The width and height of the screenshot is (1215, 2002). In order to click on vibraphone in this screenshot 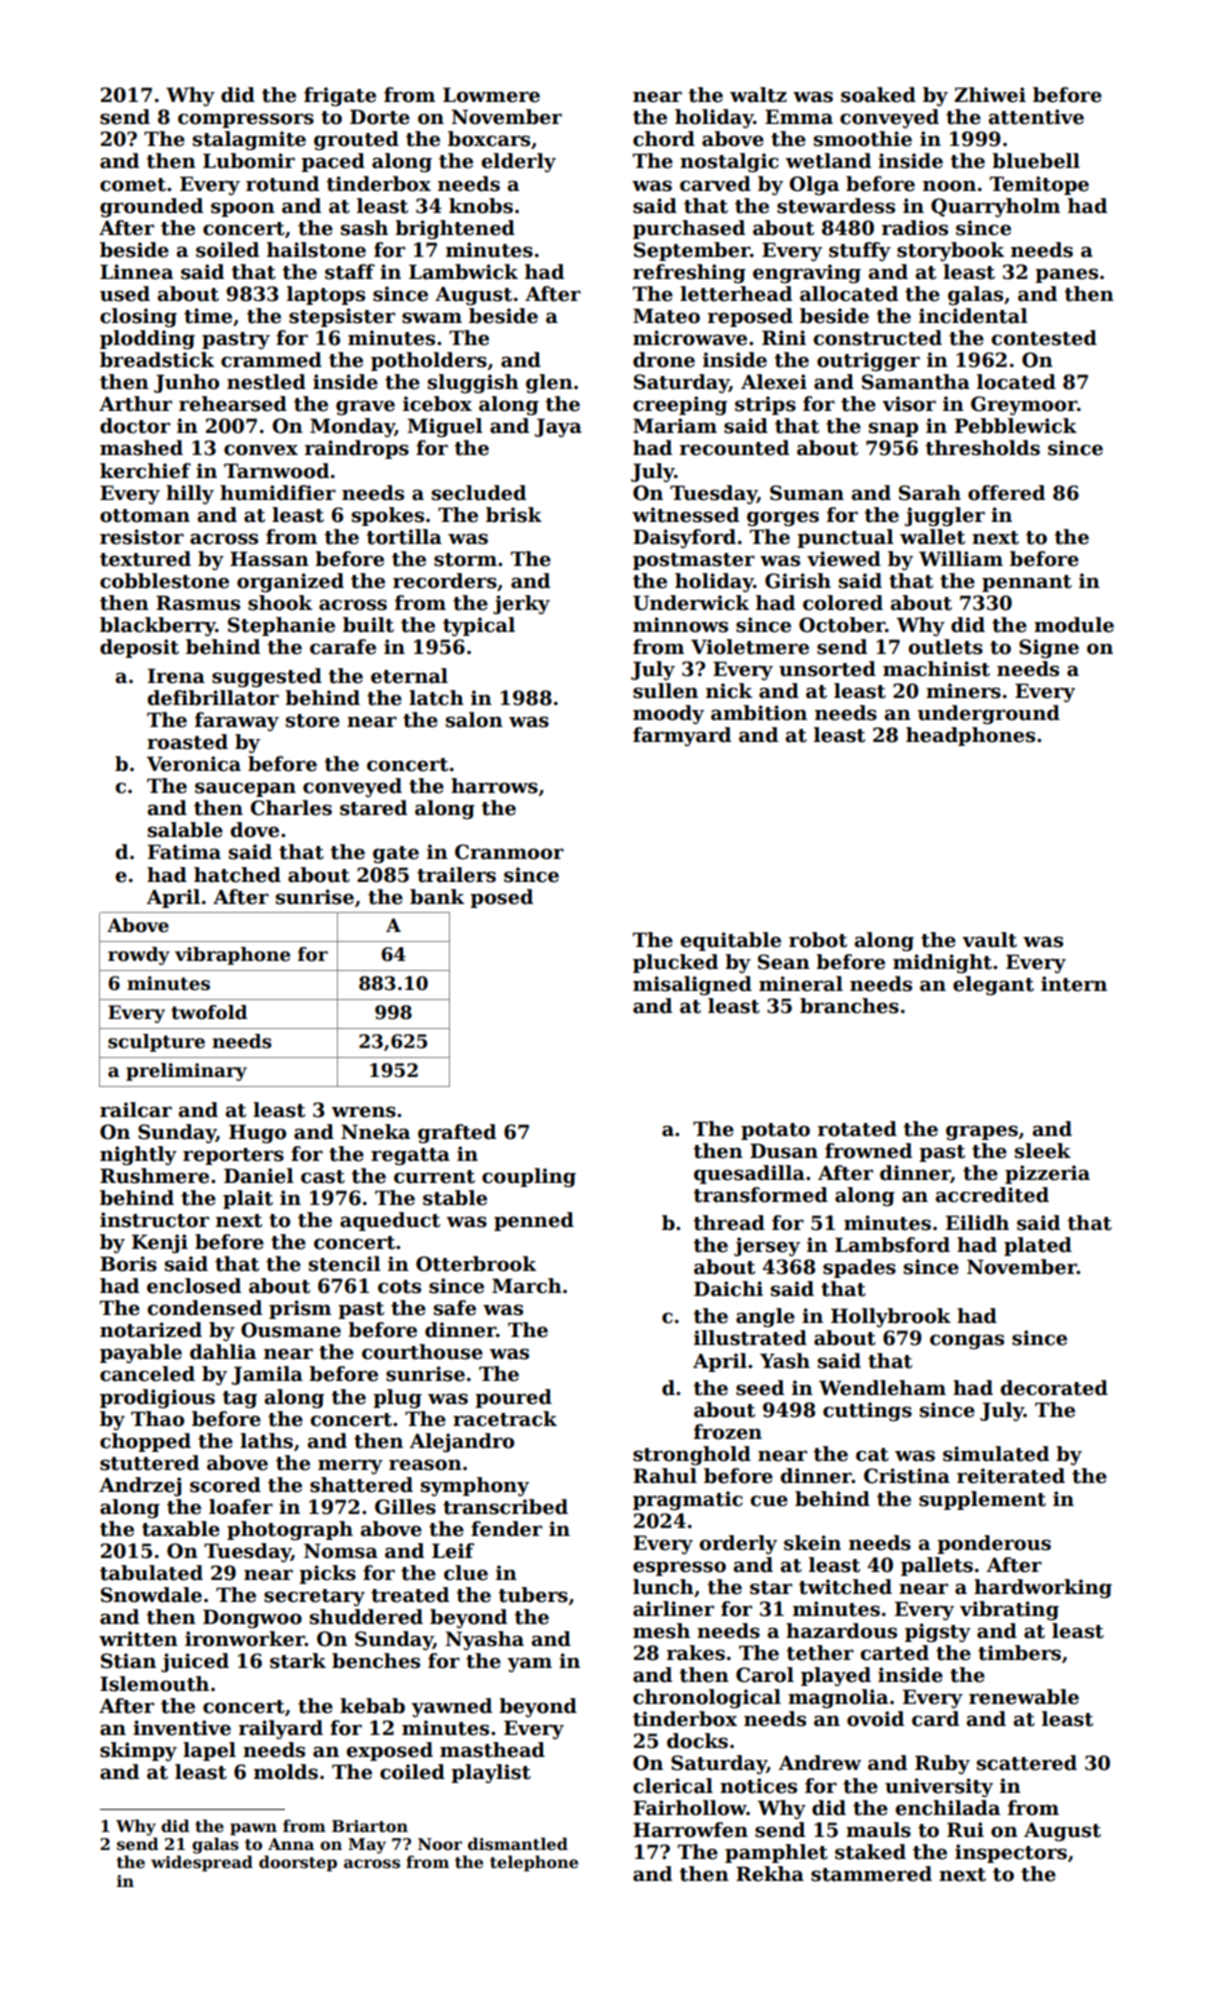, I will do `click(232, 956)`.
